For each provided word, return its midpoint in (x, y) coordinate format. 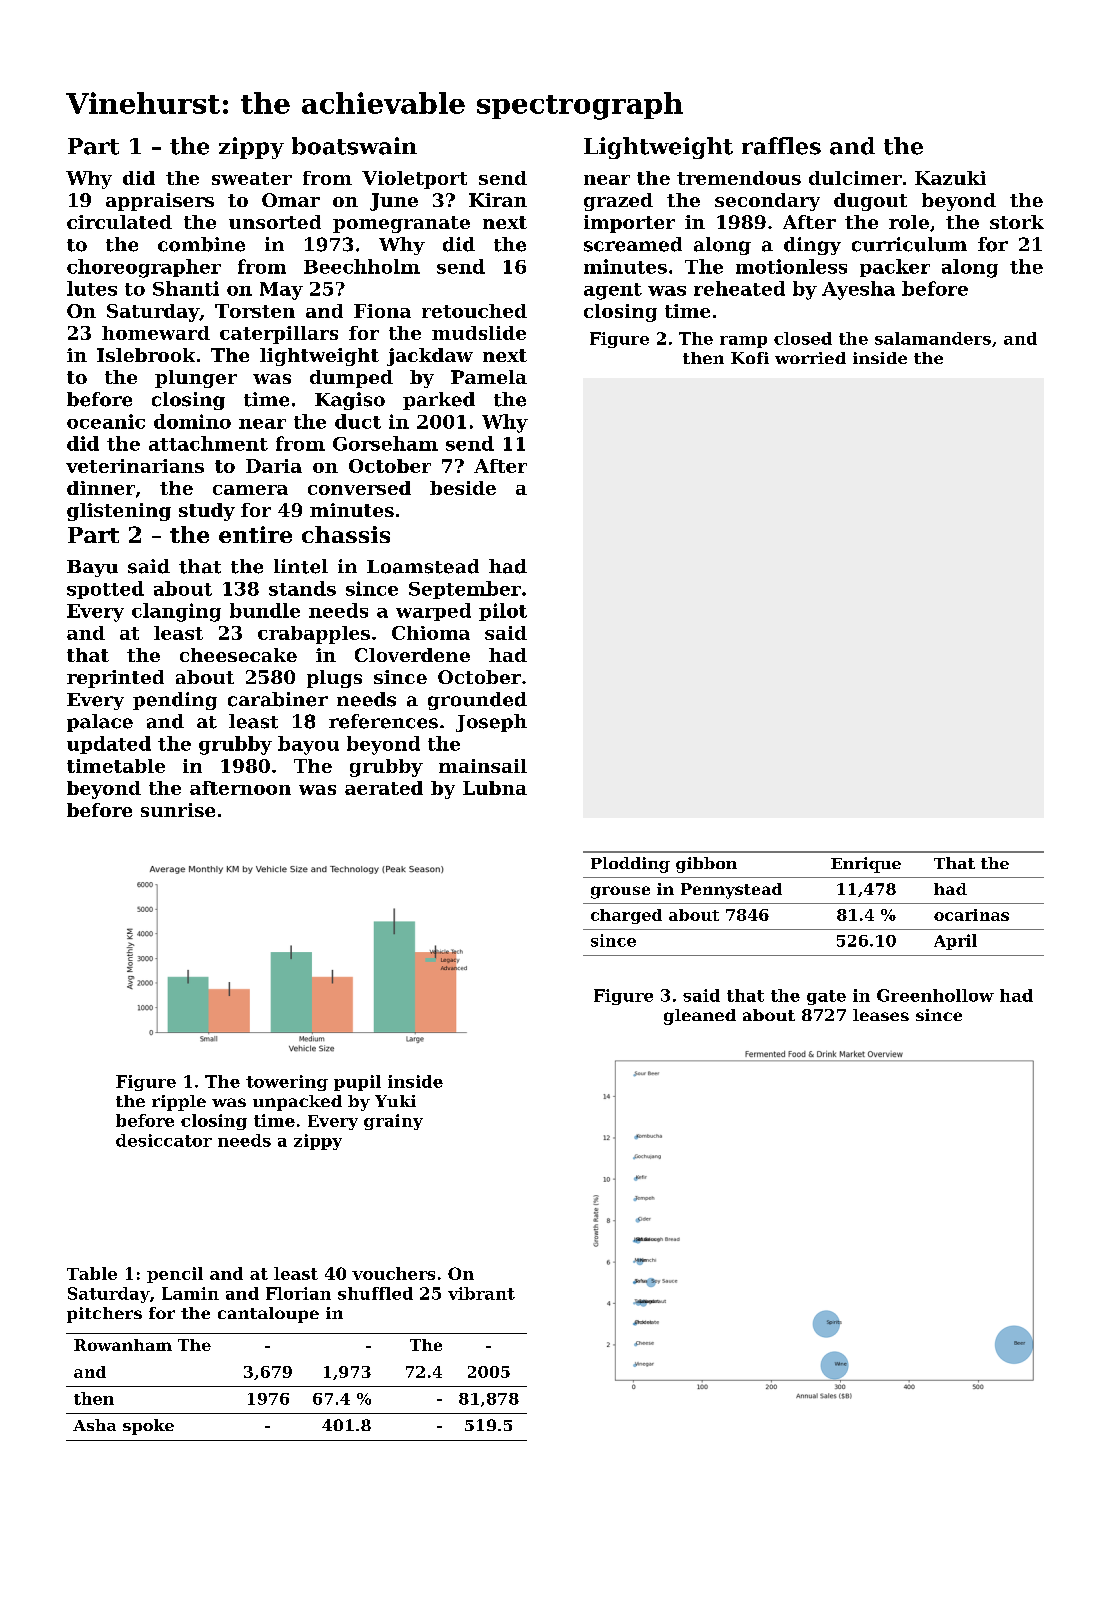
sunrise (178, 810)
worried (810, 358)
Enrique (866, 865)
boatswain (354, 146)
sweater (252, 178)
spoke (148, 1427)
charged (626, 916)
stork (1017, 222)
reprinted (115, 679)
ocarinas (971, 915)
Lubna (495, 788)
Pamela (489, 377)
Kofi (750, 358)
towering (287, 1083)
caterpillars (279, 335)
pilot (503, 612)
